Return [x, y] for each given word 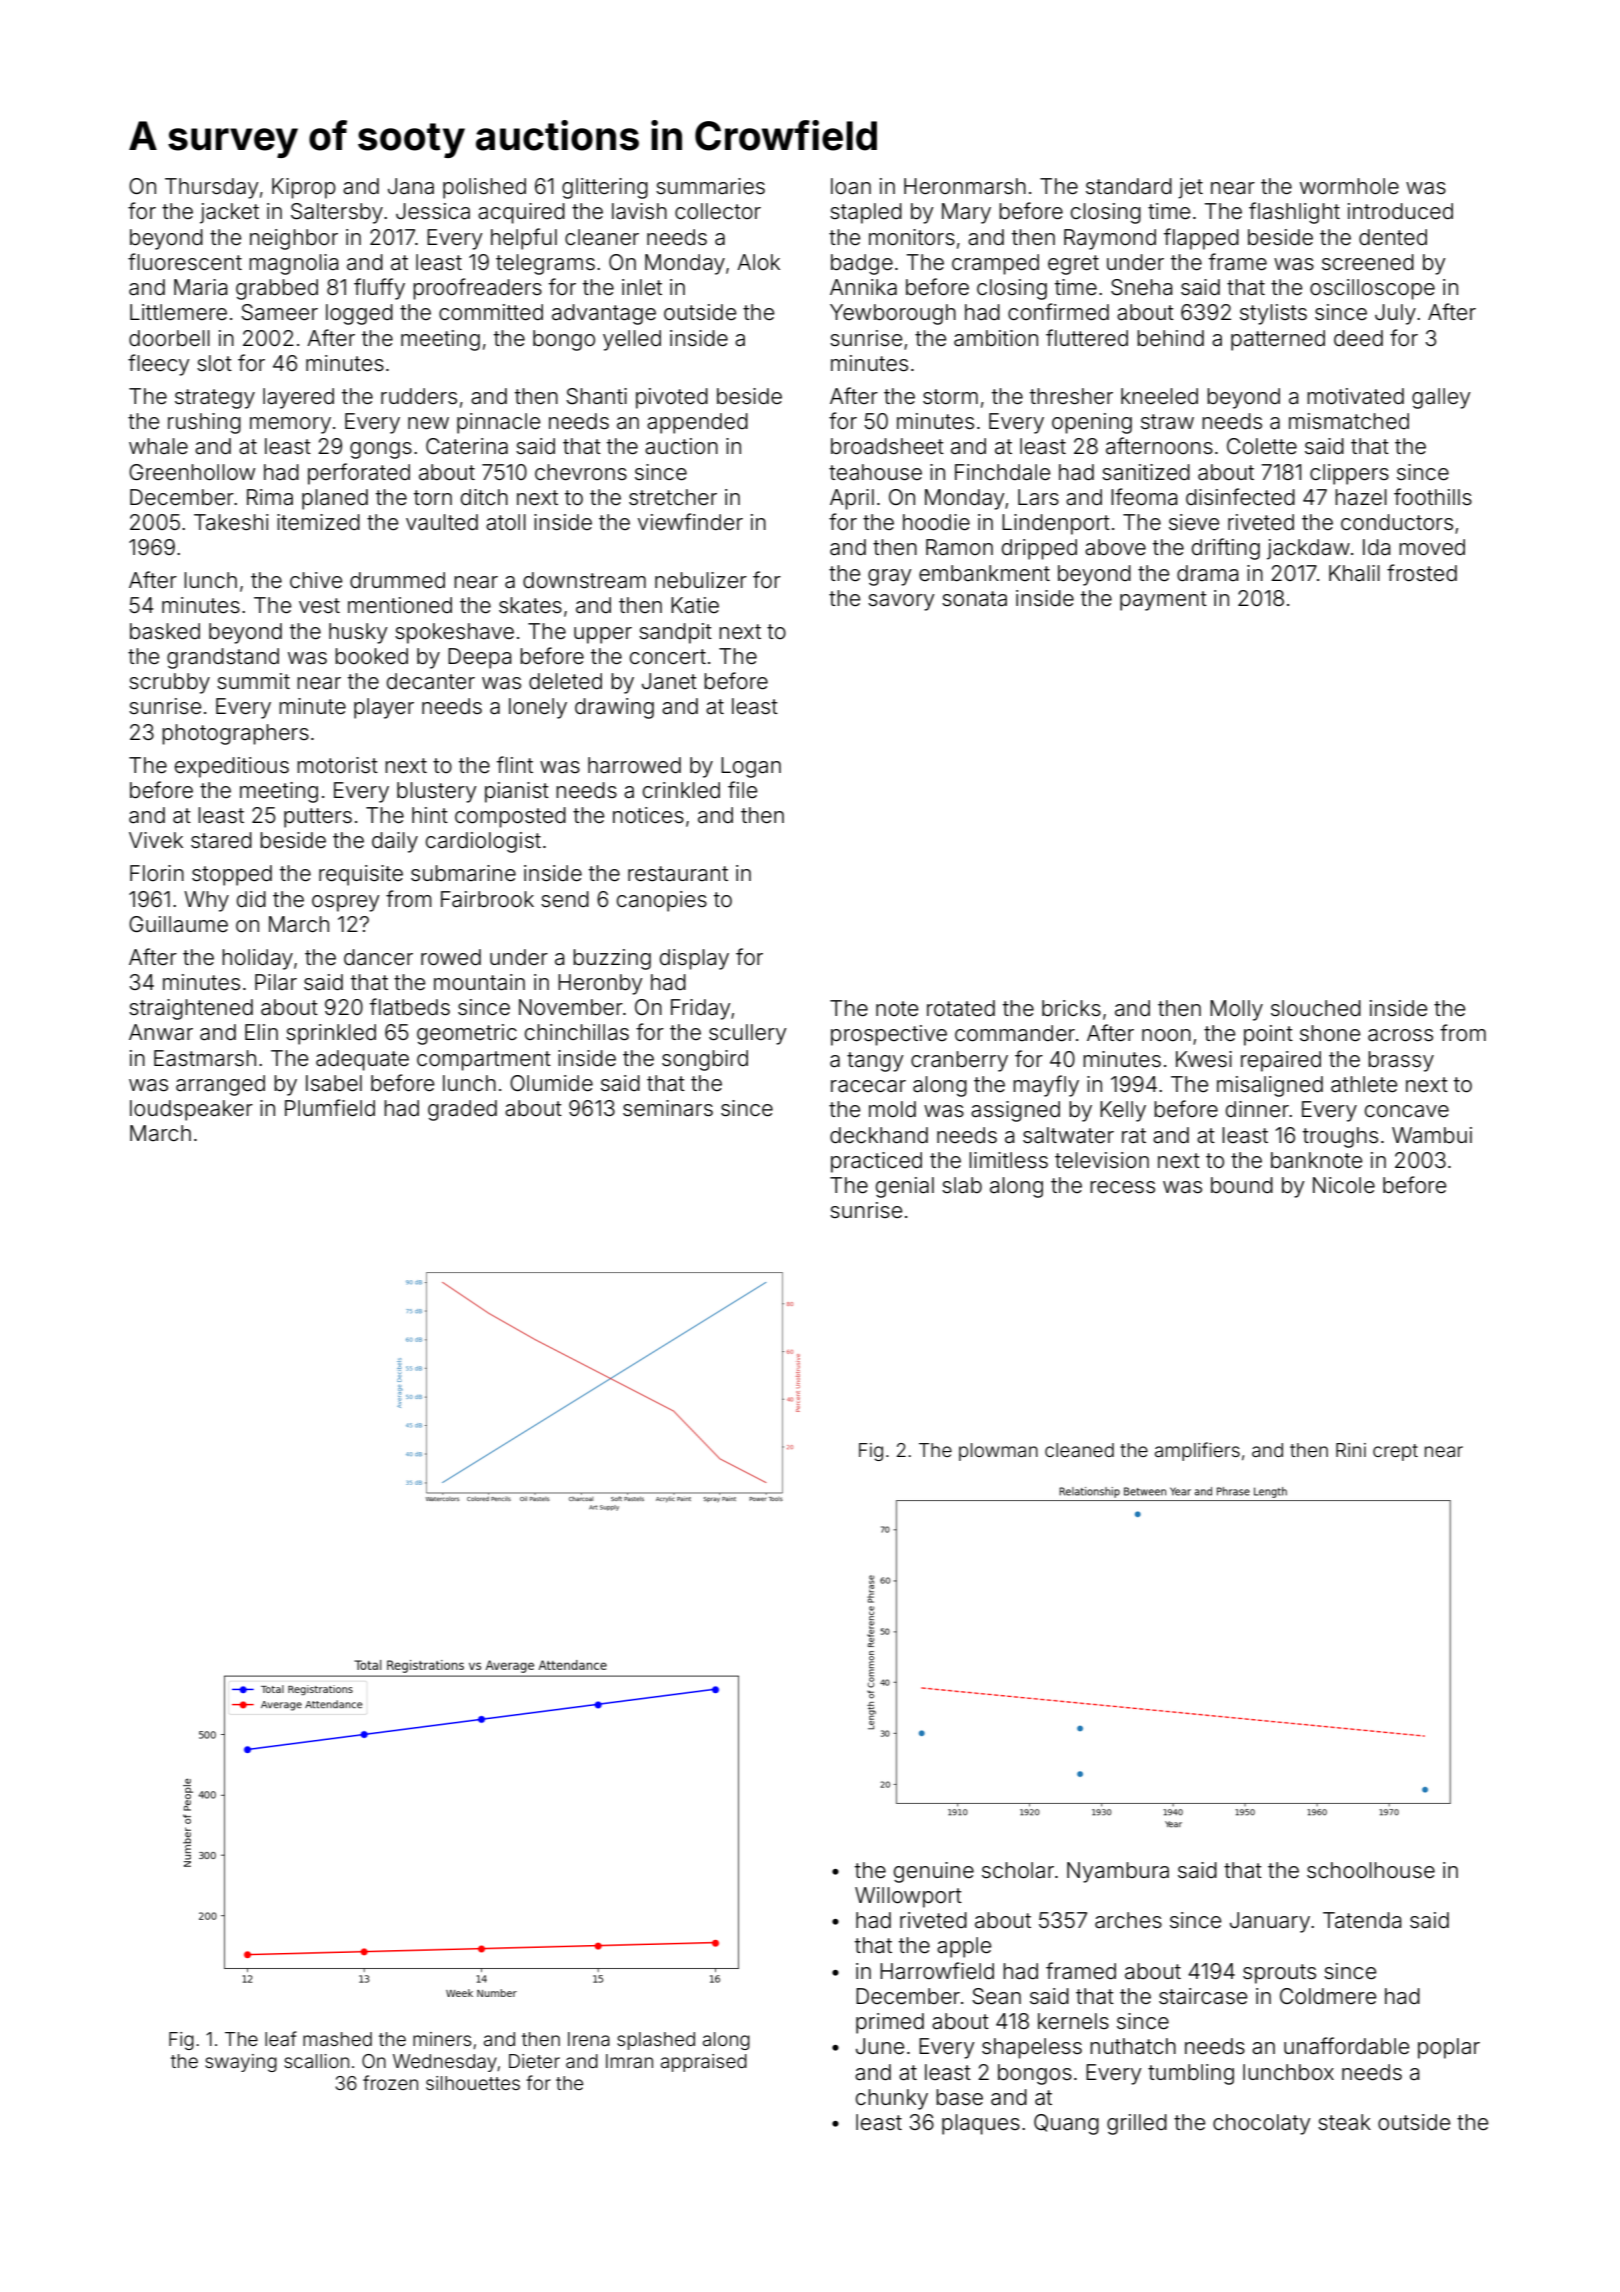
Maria [200, 287]
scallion [316, 2061]
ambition [996, 338]
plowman [998, 1452]
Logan [751, 767]
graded [462, 1110]
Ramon [959, 547]
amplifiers [1197, 1451]
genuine [934, 1872]
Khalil [1354, 573]
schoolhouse [1371, 1870]
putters [318, 818]
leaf [281, 2038]
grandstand [223, 658]
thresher [1071, 396]
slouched [1316, 1008]
